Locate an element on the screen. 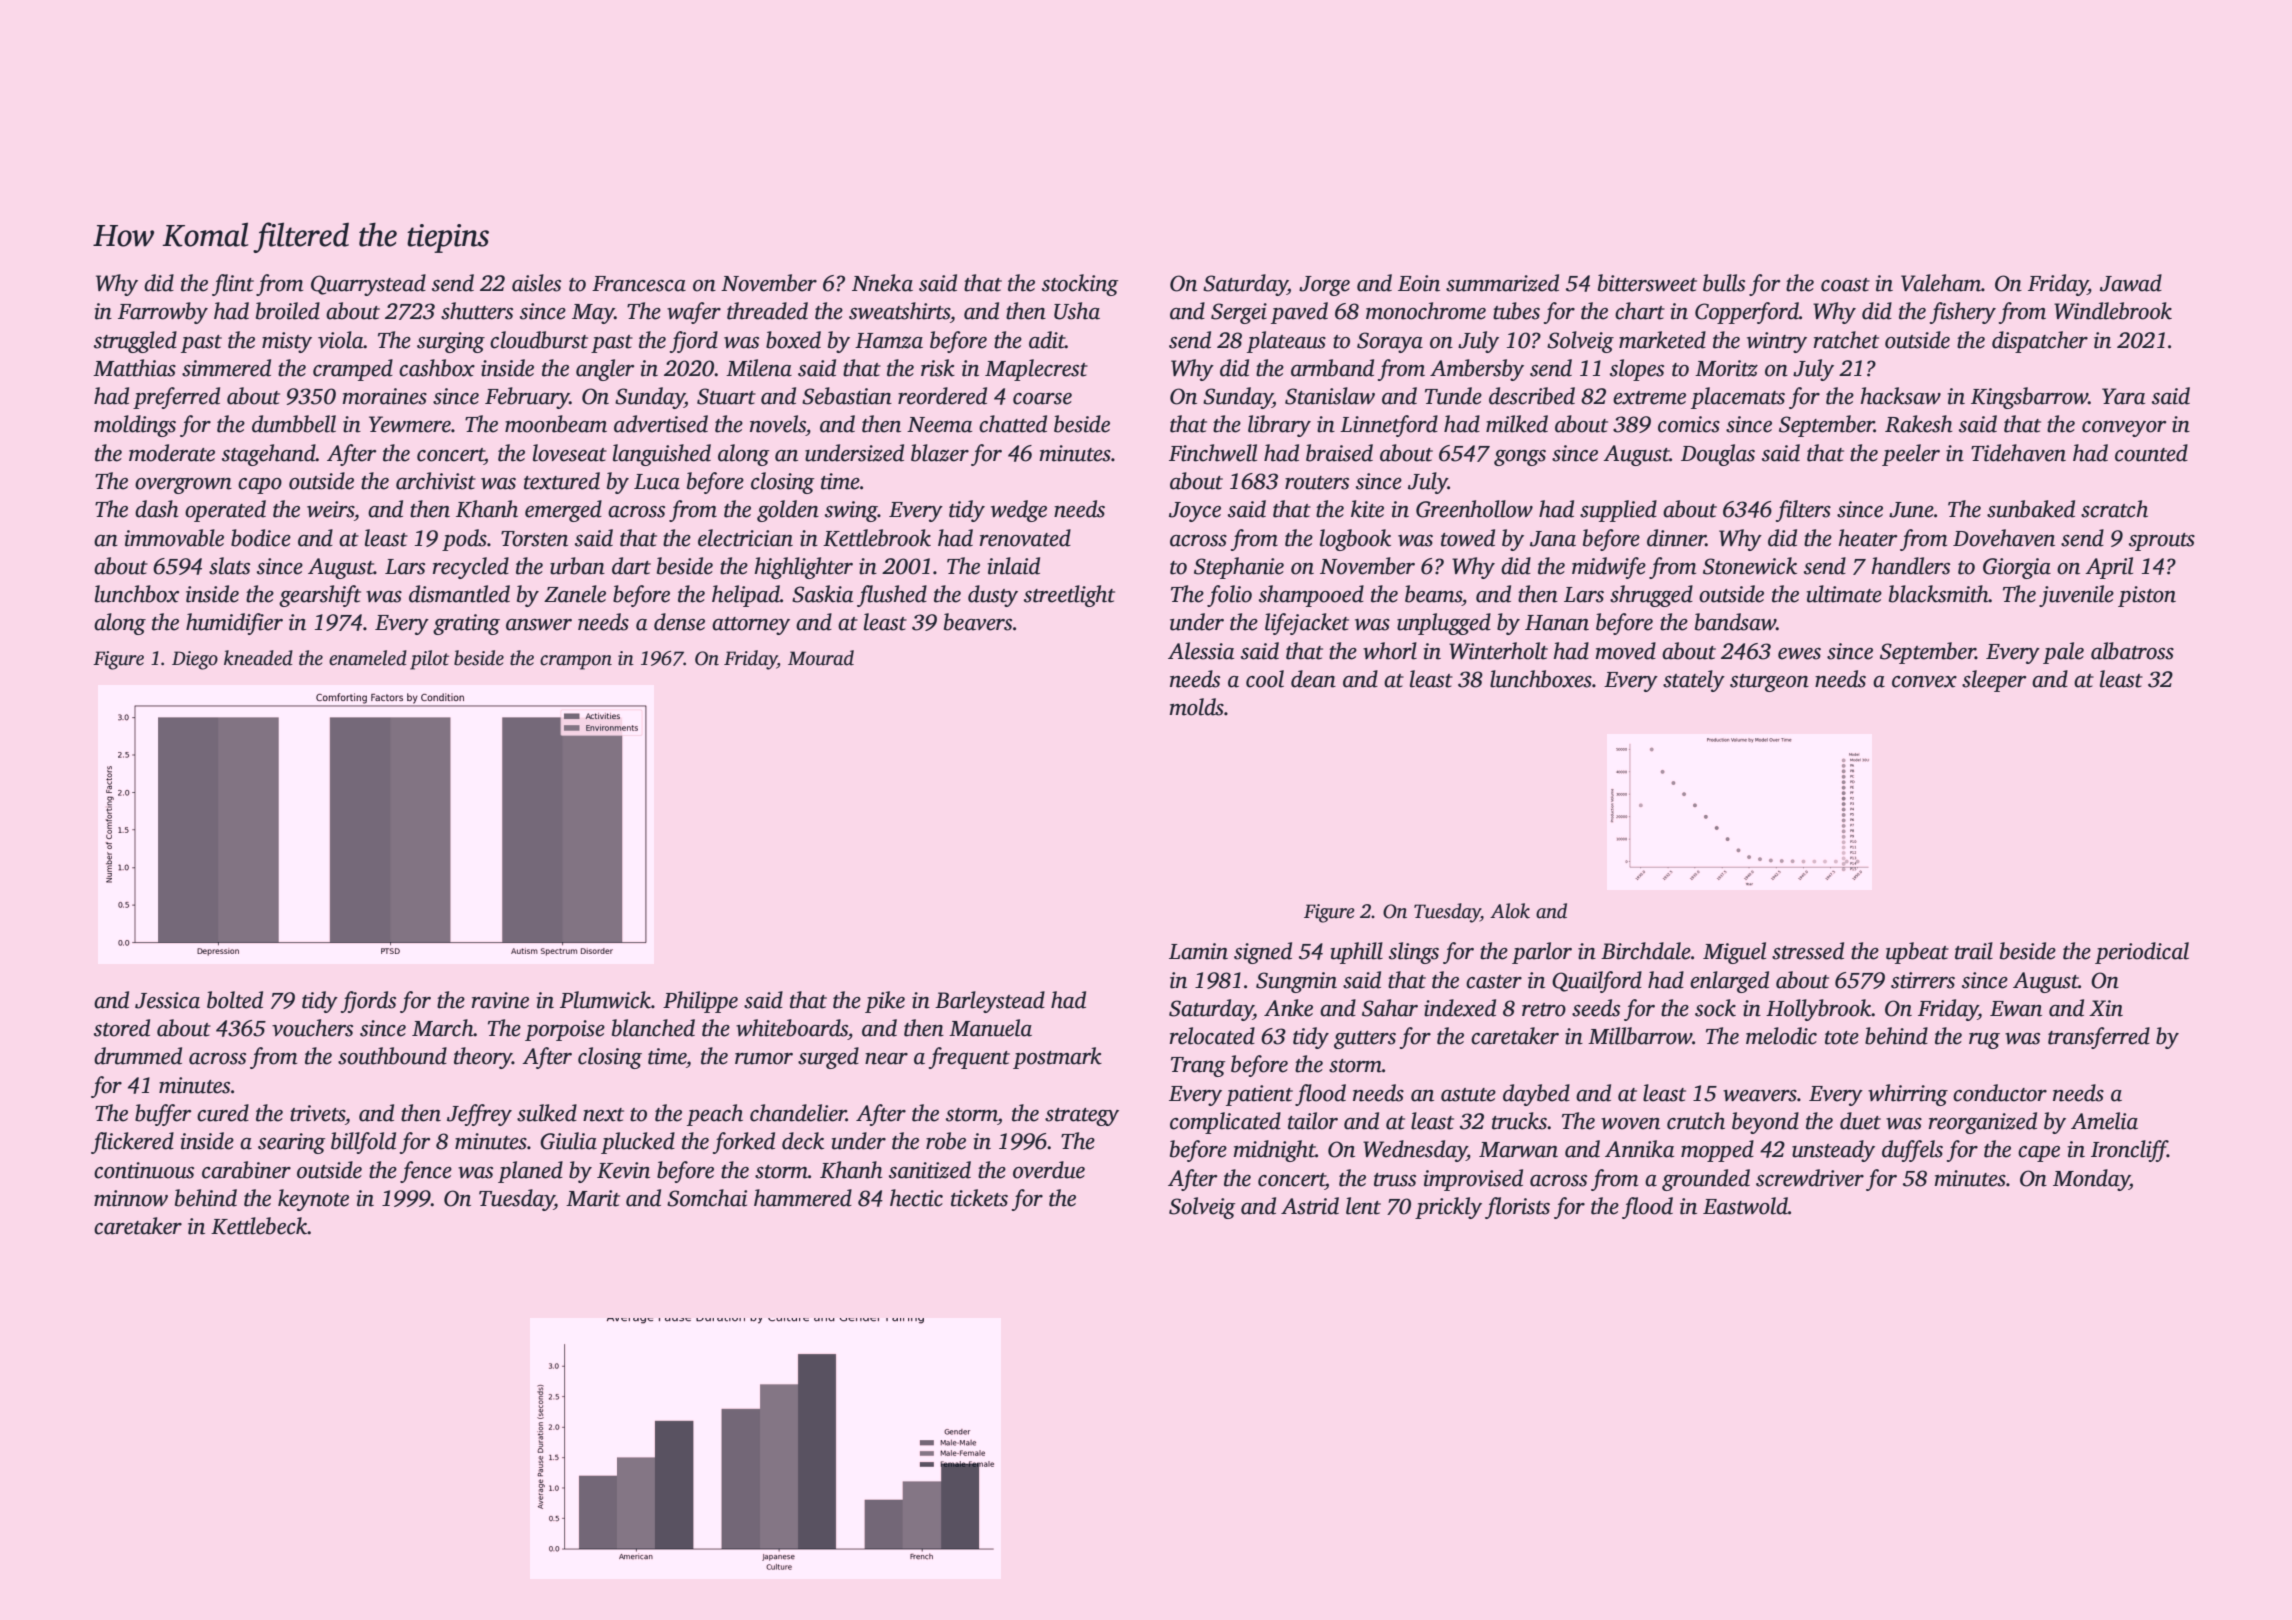  periodical is located at coordinates (2142, 953).
